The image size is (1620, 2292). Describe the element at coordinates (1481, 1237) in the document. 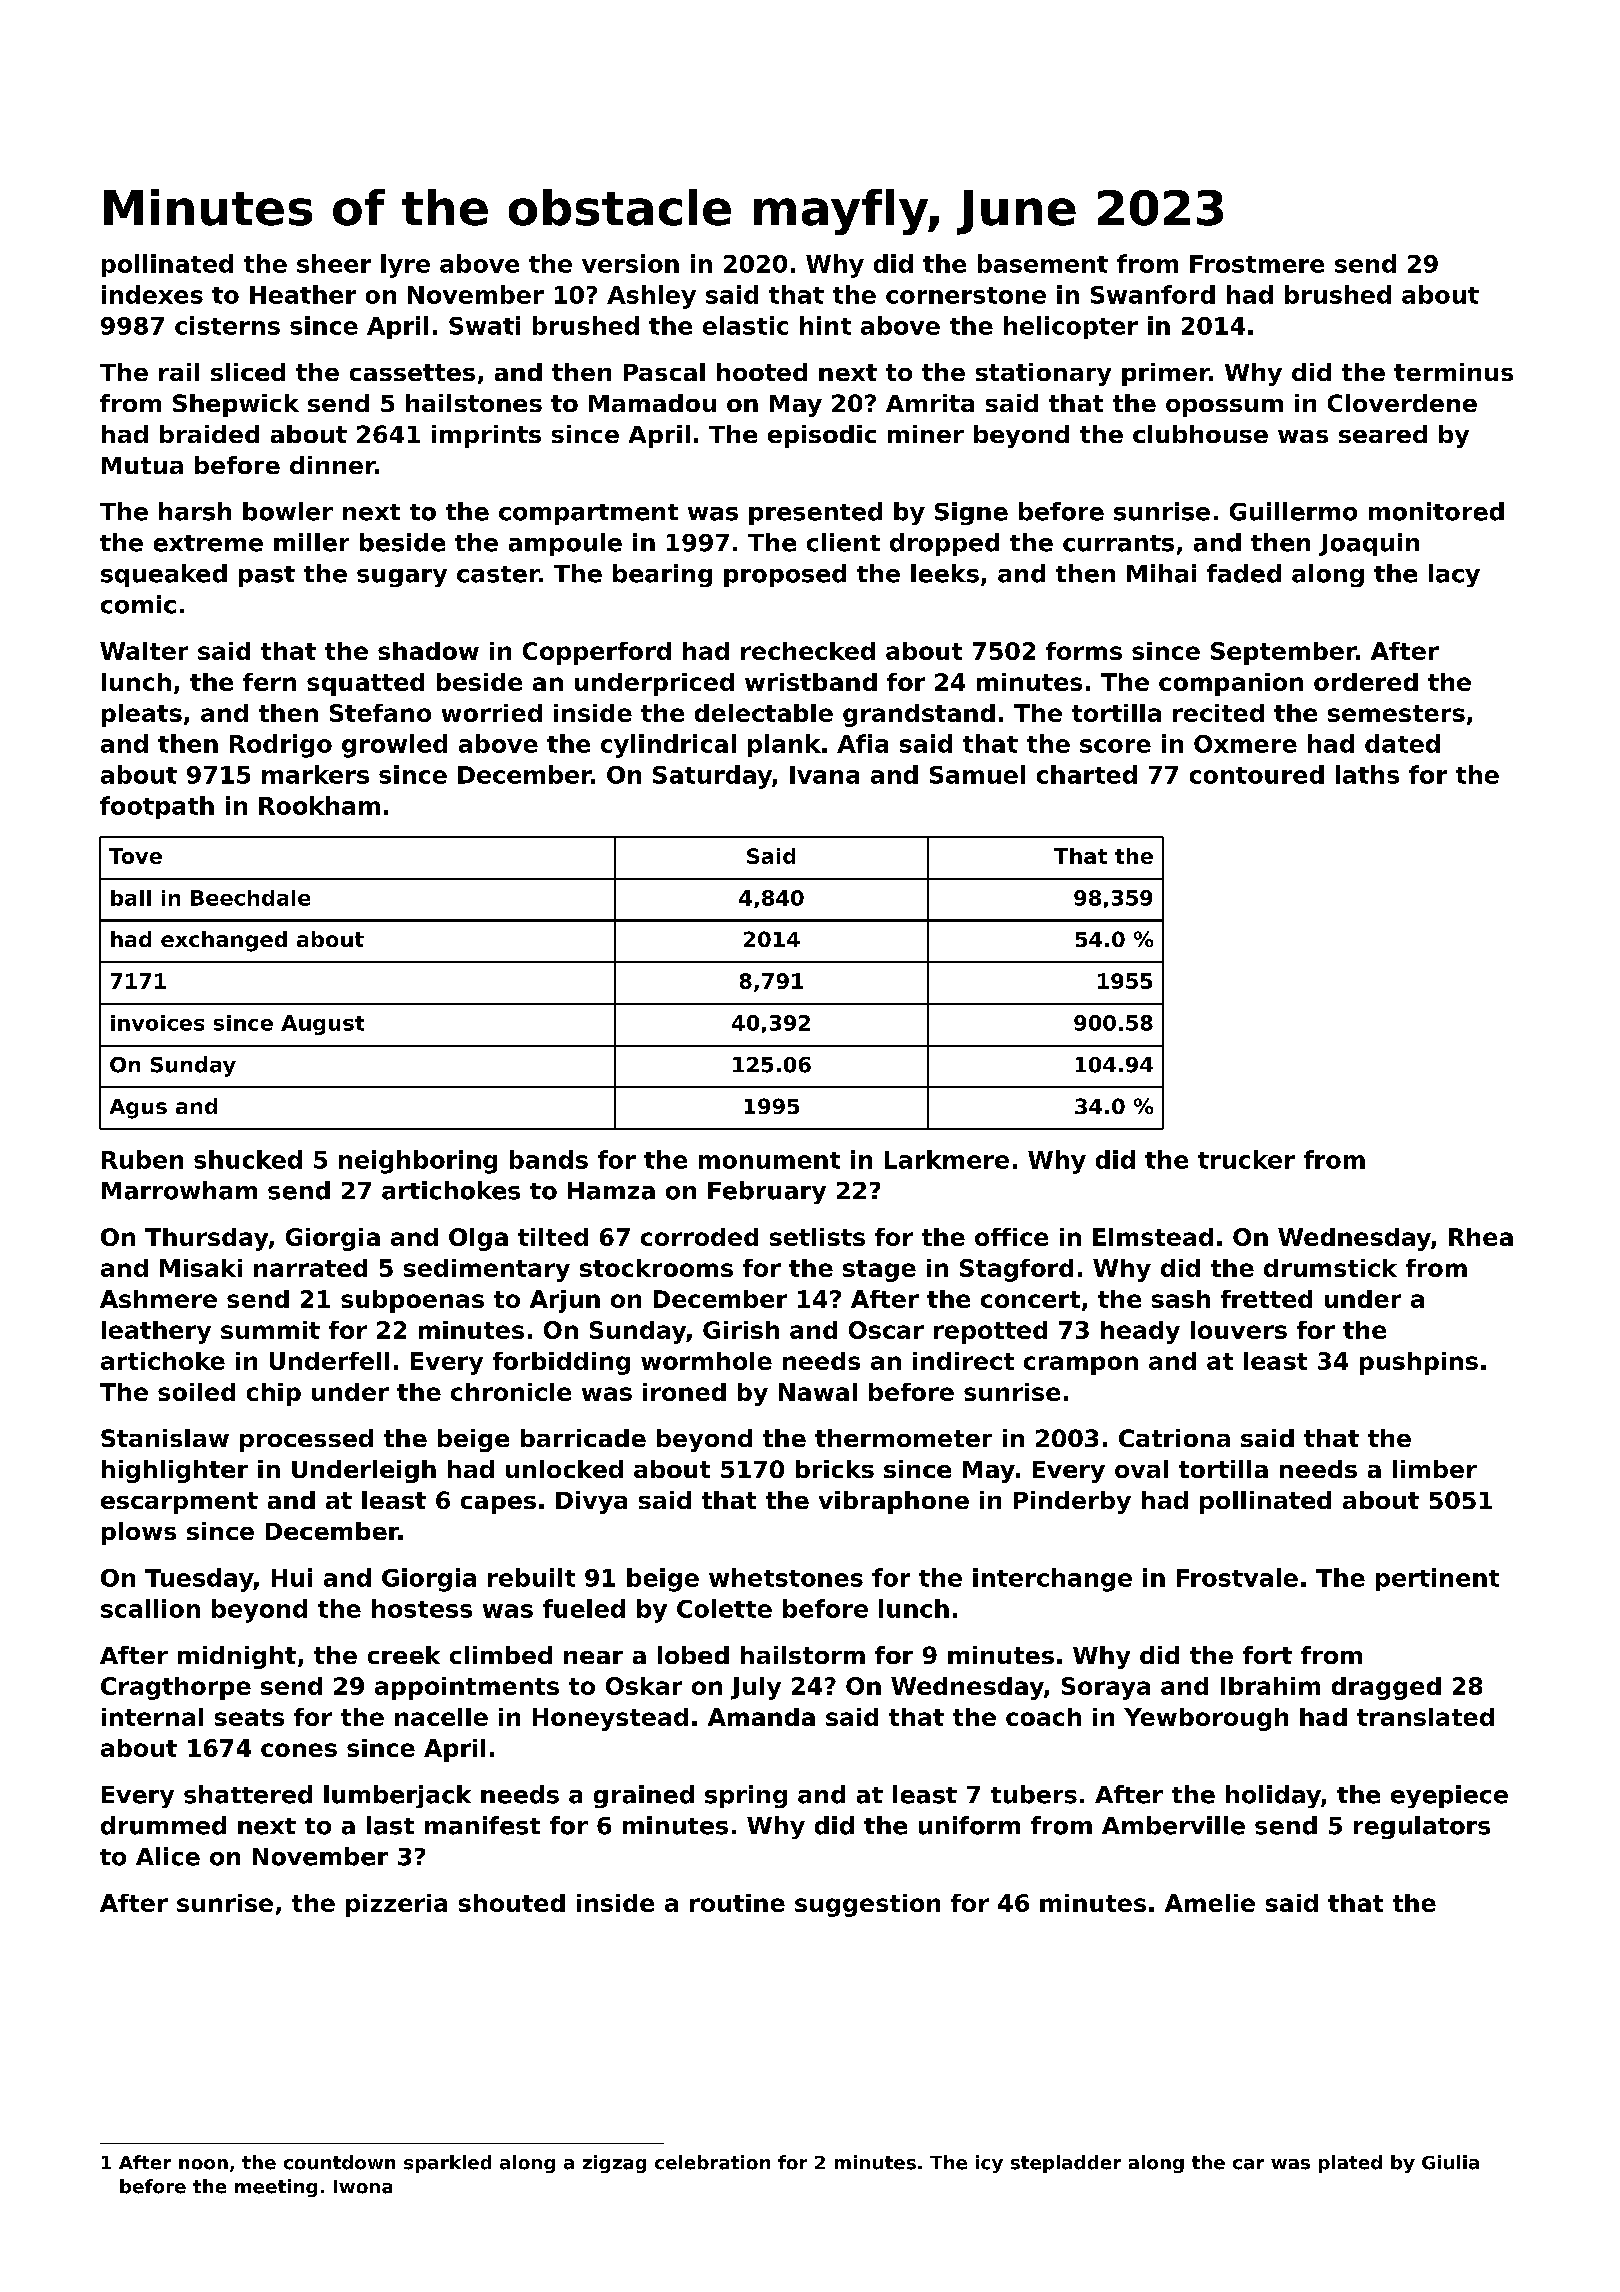

I see `Rhea` at that location.
